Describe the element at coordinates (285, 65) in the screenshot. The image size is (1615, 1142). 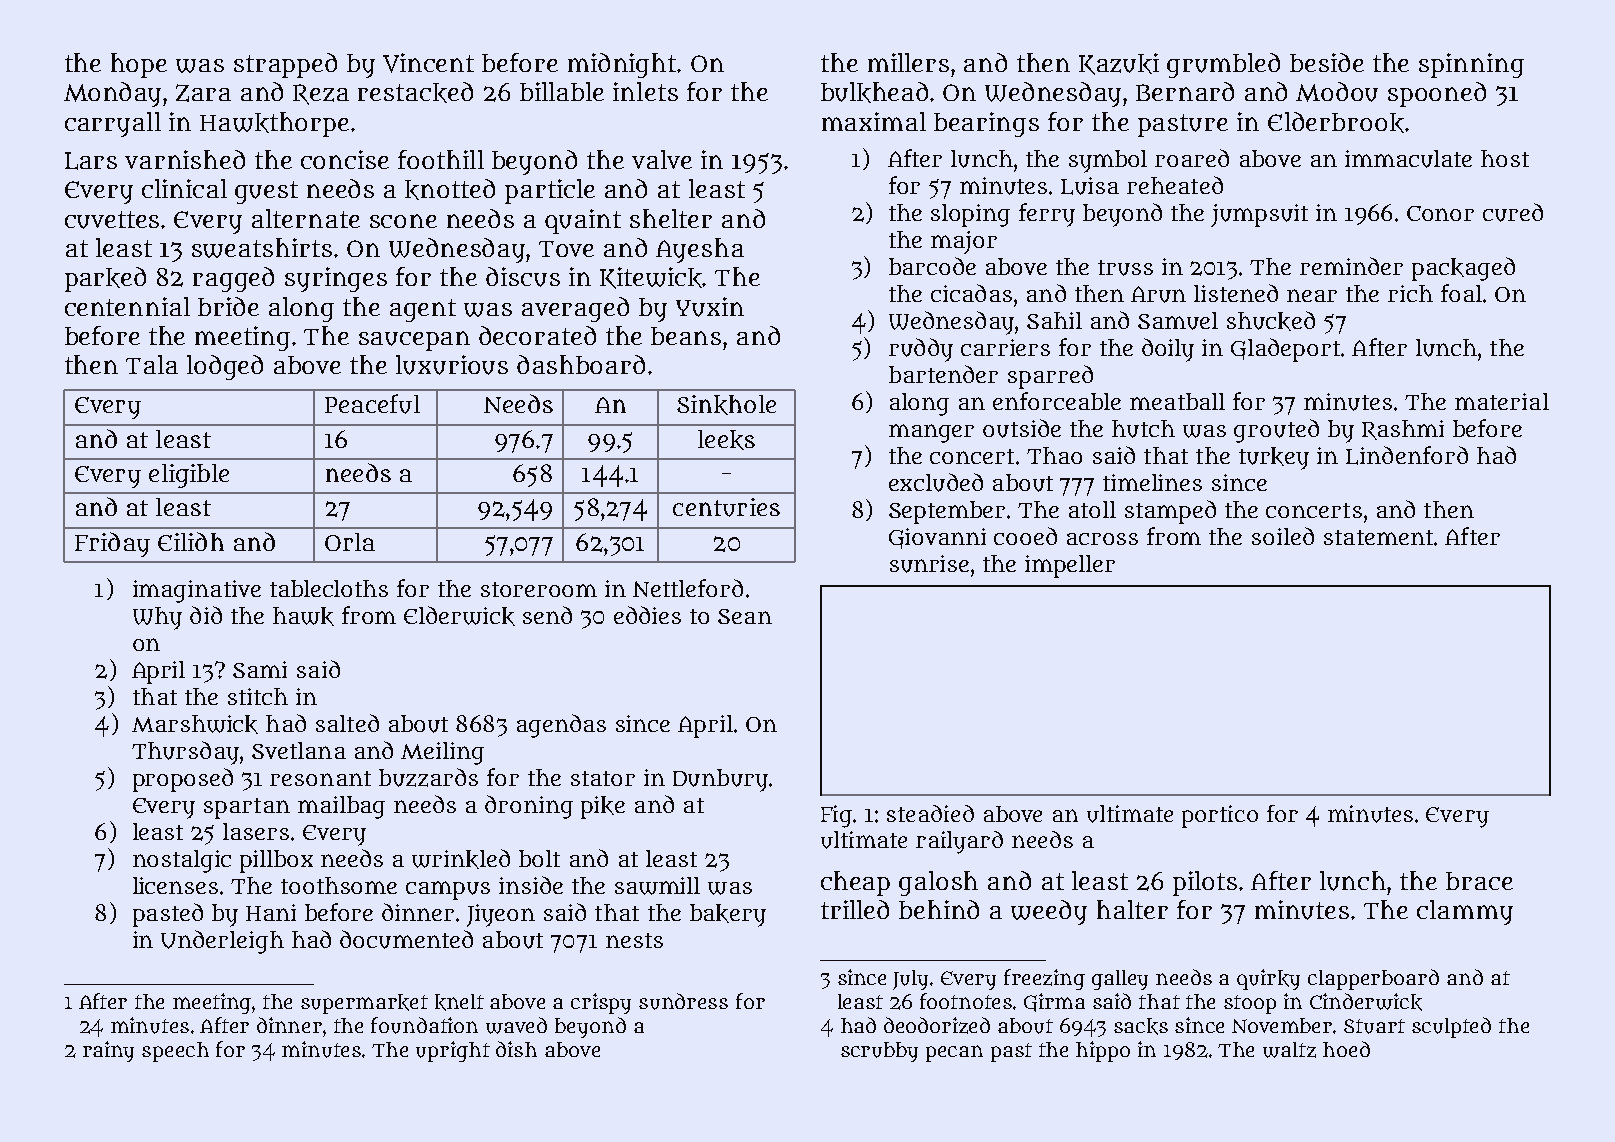
I see `strapped` at that location.
